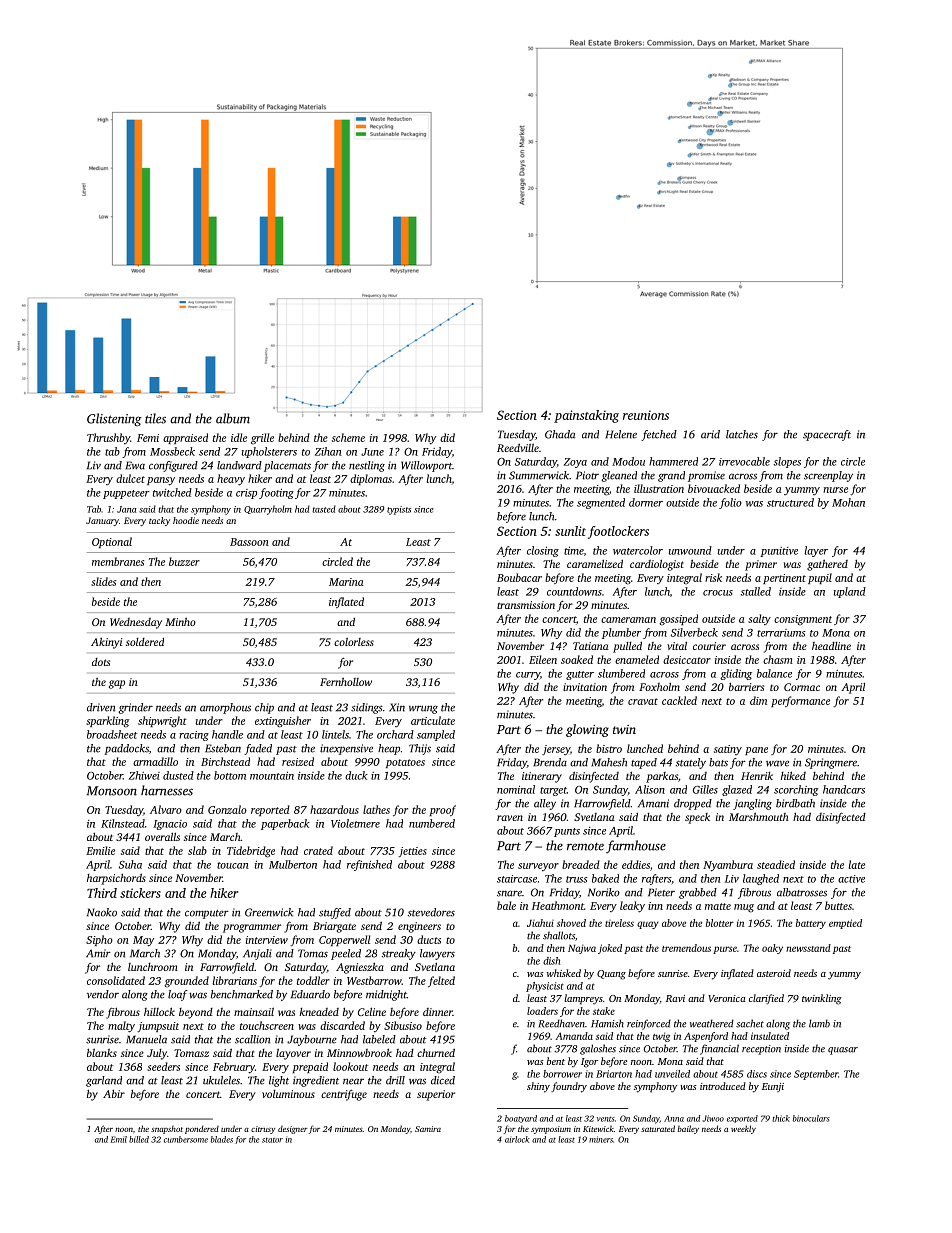 The width and height of the document is (952, 1233). Describe the element at coordinates (661, 892) in the document. I see `Pieter` at that location.
